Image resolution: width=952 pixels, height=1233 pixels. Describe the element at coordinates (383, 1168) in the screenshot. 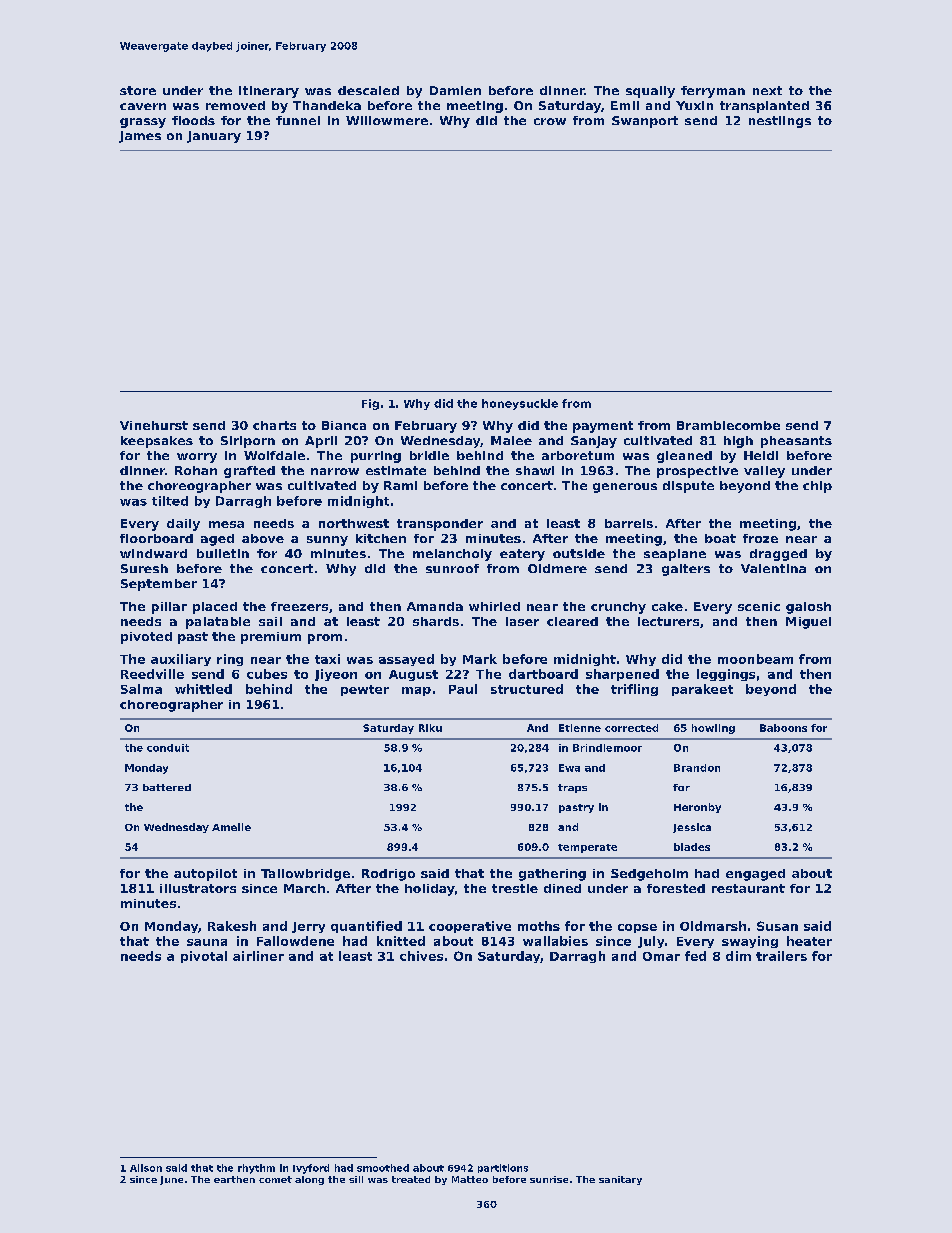

I see `smoothed` at that location.
